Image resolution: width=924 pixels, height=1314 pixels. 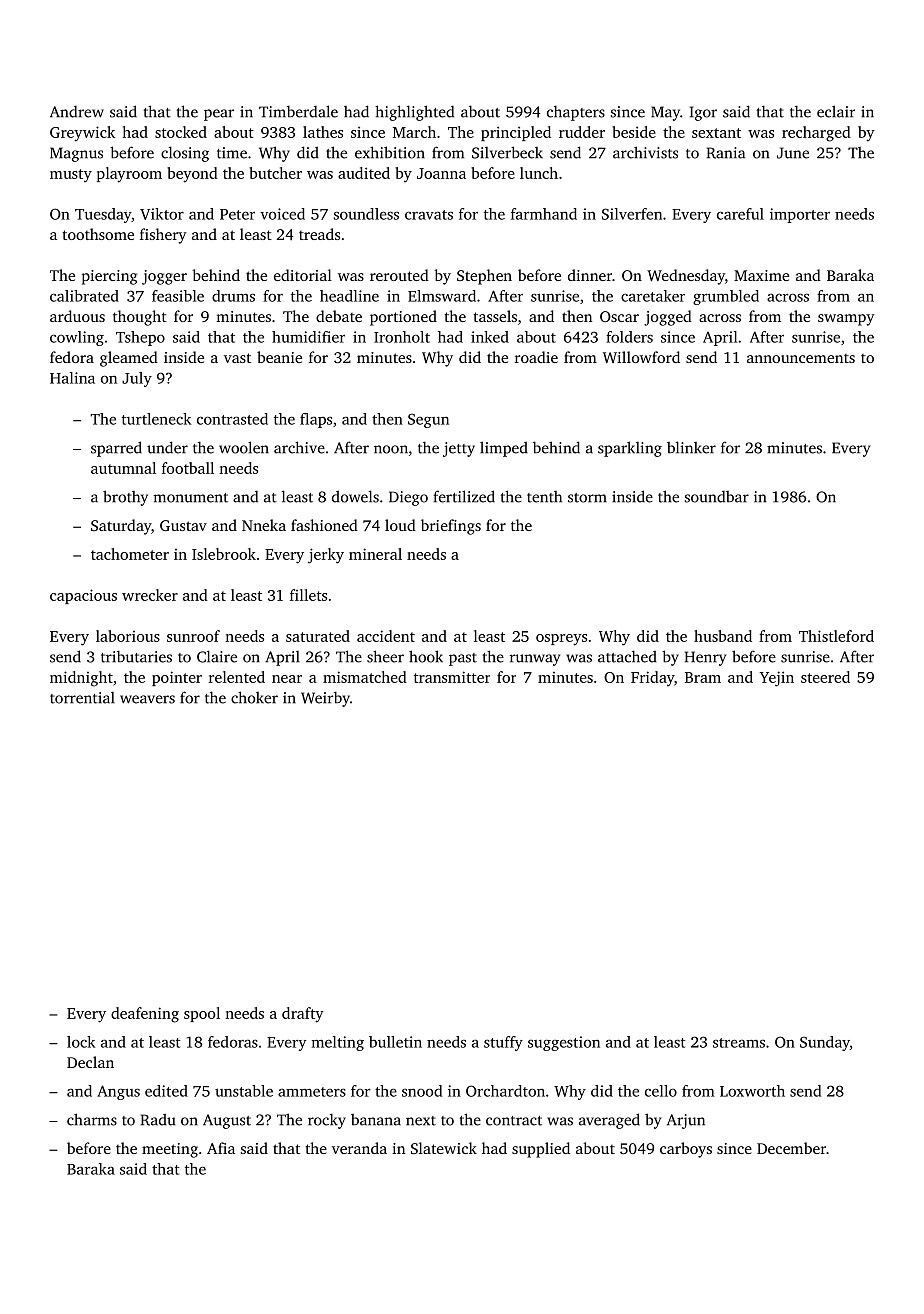 I want to click on fishery, so click(x=163, y=236).
